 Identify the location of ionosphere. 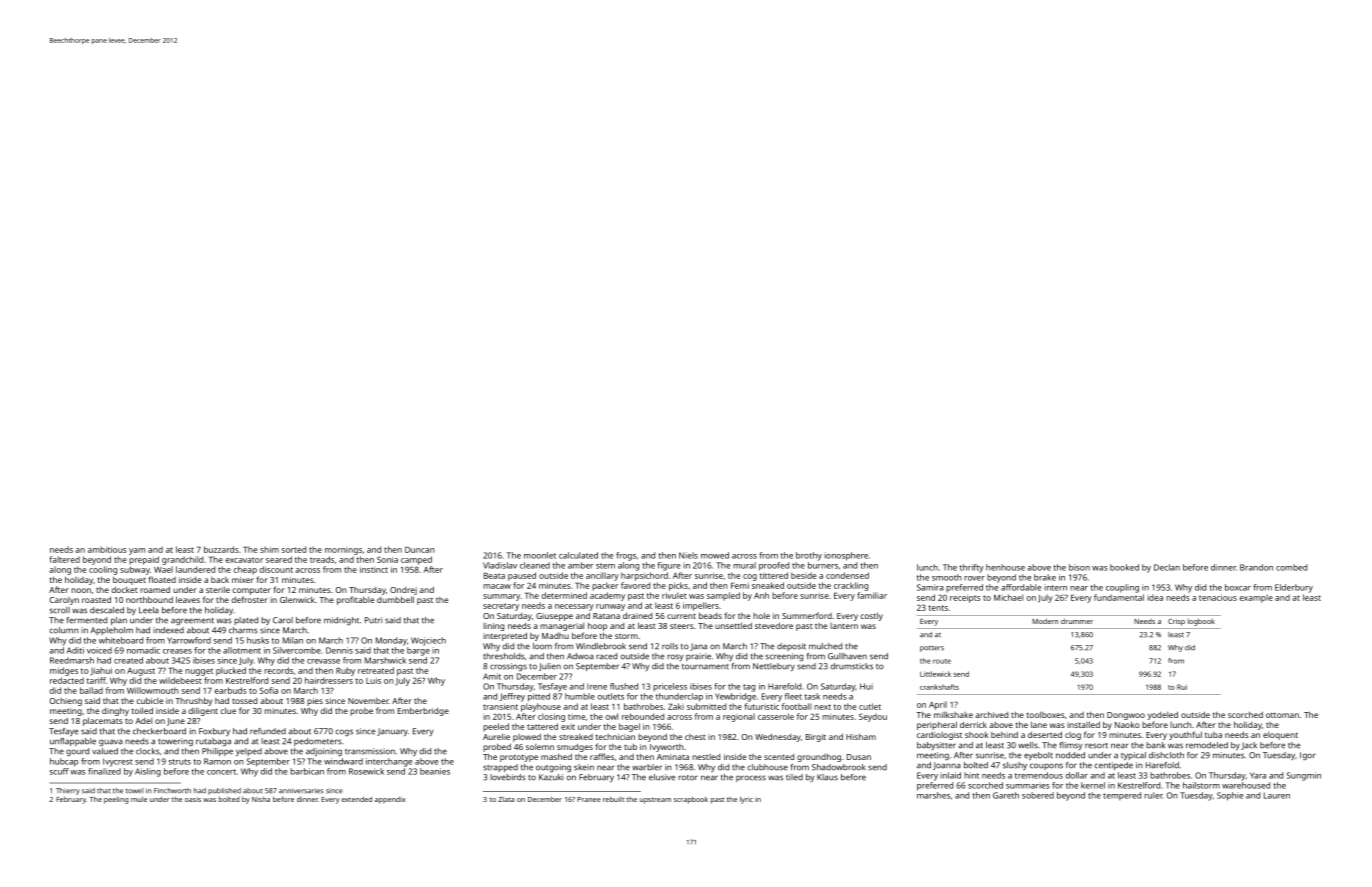
(846, 556).
